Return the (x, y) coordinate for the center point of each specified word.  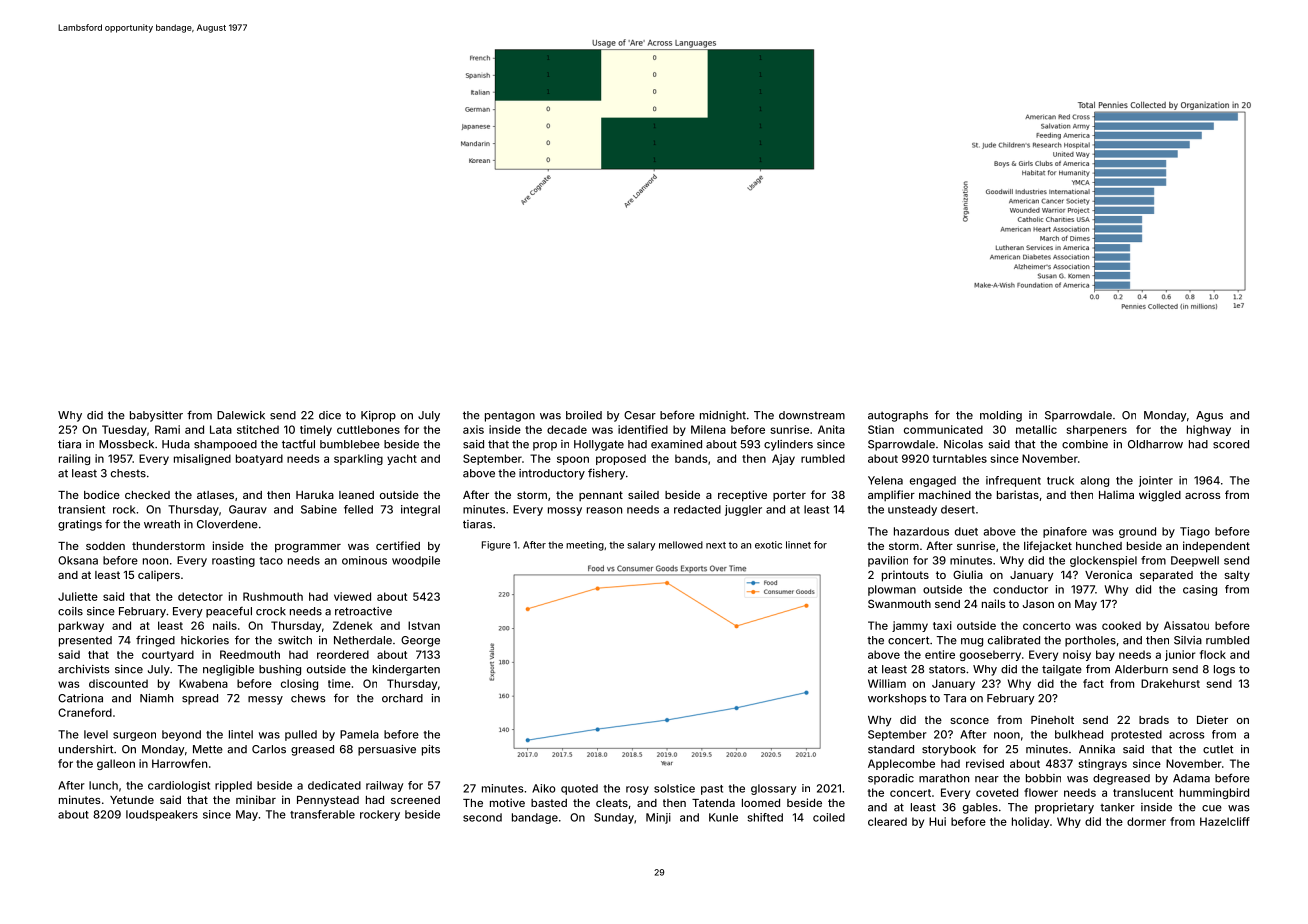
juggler (743, 510)
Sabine (319, 509)
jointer (1156, 481)
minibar (256, 799)
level (96, 734)
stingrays (1102, 764)
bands (691, 458)
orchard (402, 698)
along (1094, 481)
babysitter (156, 416)
